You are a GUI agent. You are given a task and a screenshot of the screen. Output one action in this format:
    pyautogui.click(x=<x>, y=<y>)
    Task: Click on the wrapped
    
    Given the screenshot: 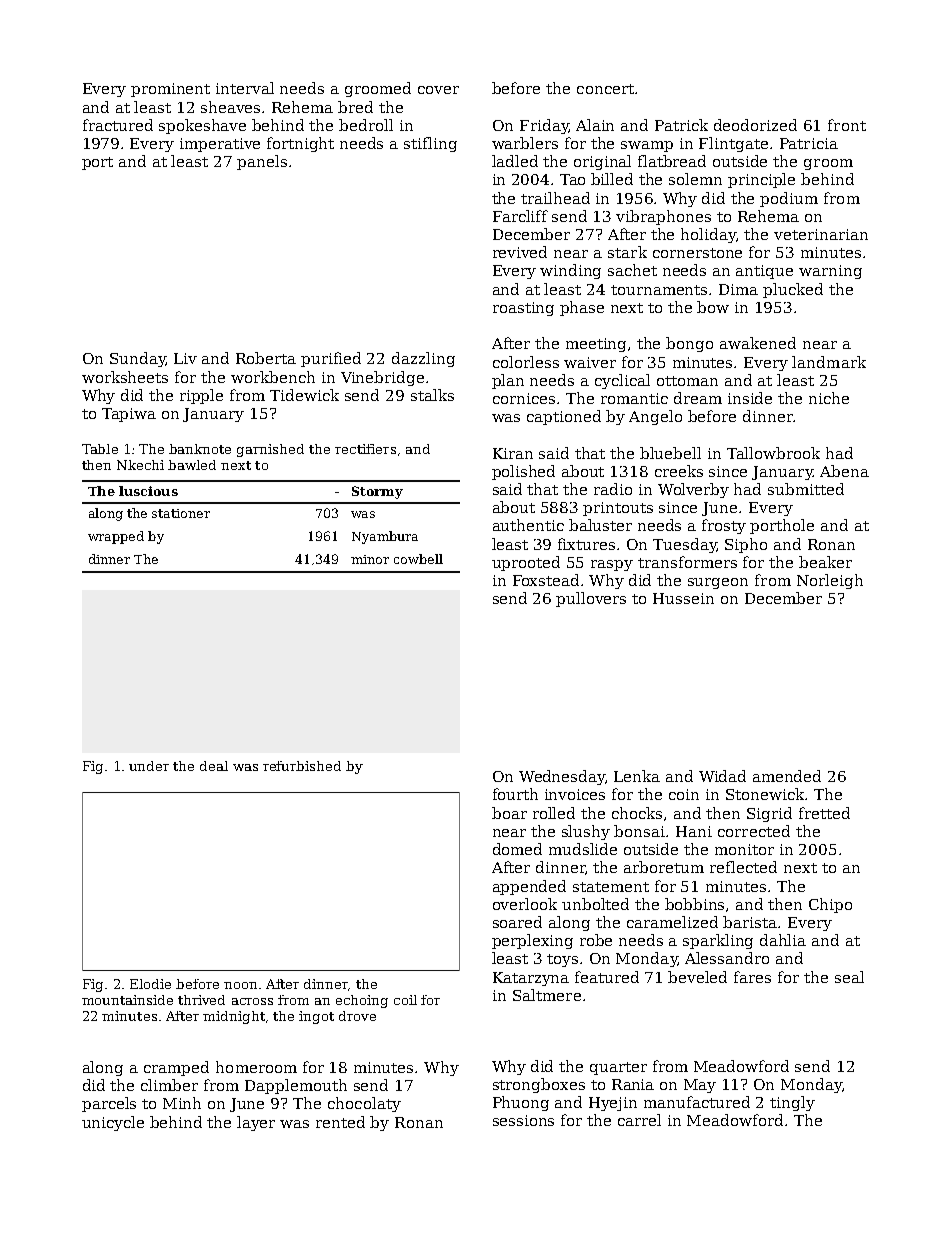 What is the action you would take?
    pyautogui.click(x=116, y=537)
